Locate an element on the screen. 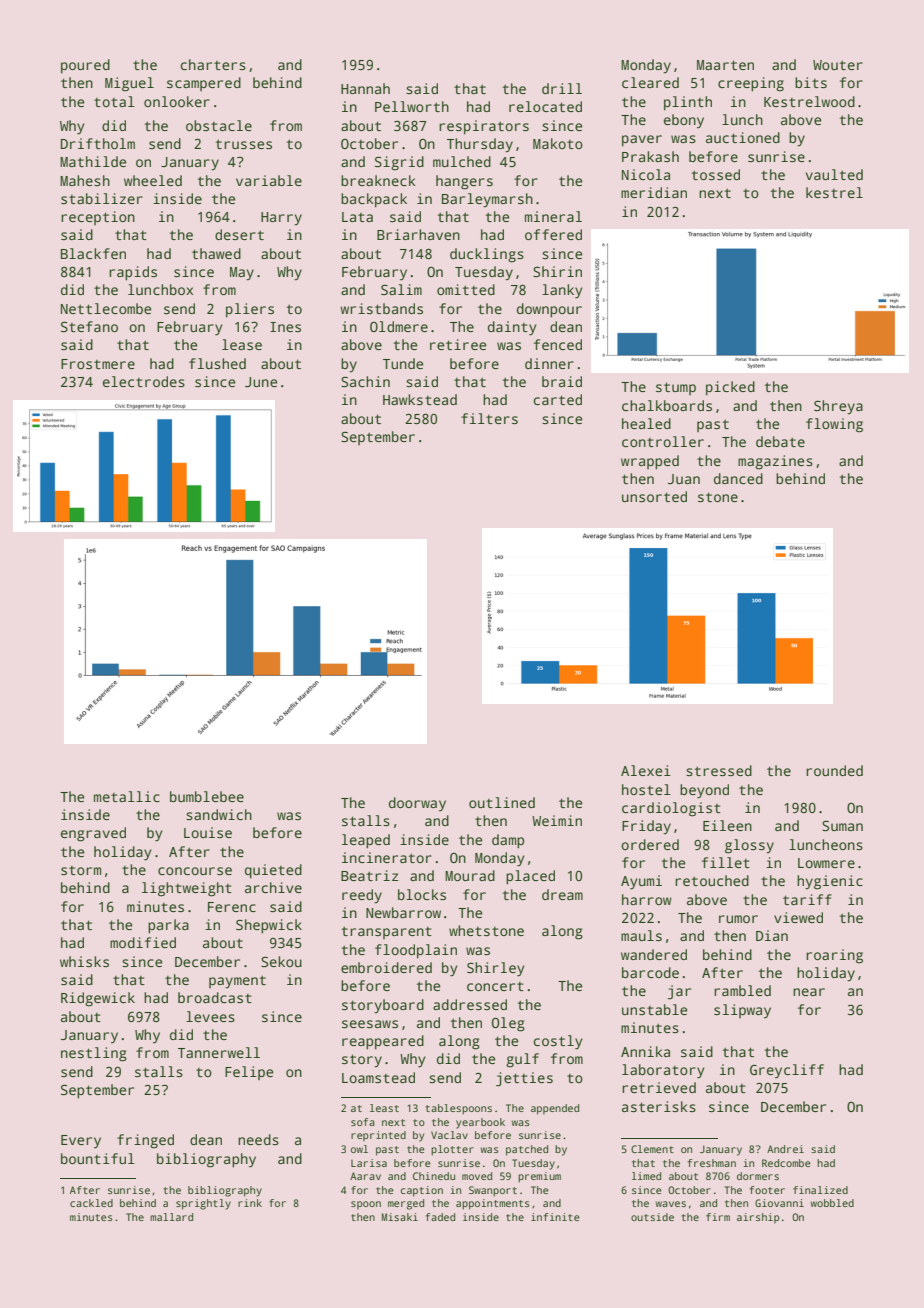 The width and height of the screenshot is (924, 1308). needs is located at coordinates (258, 1139).
